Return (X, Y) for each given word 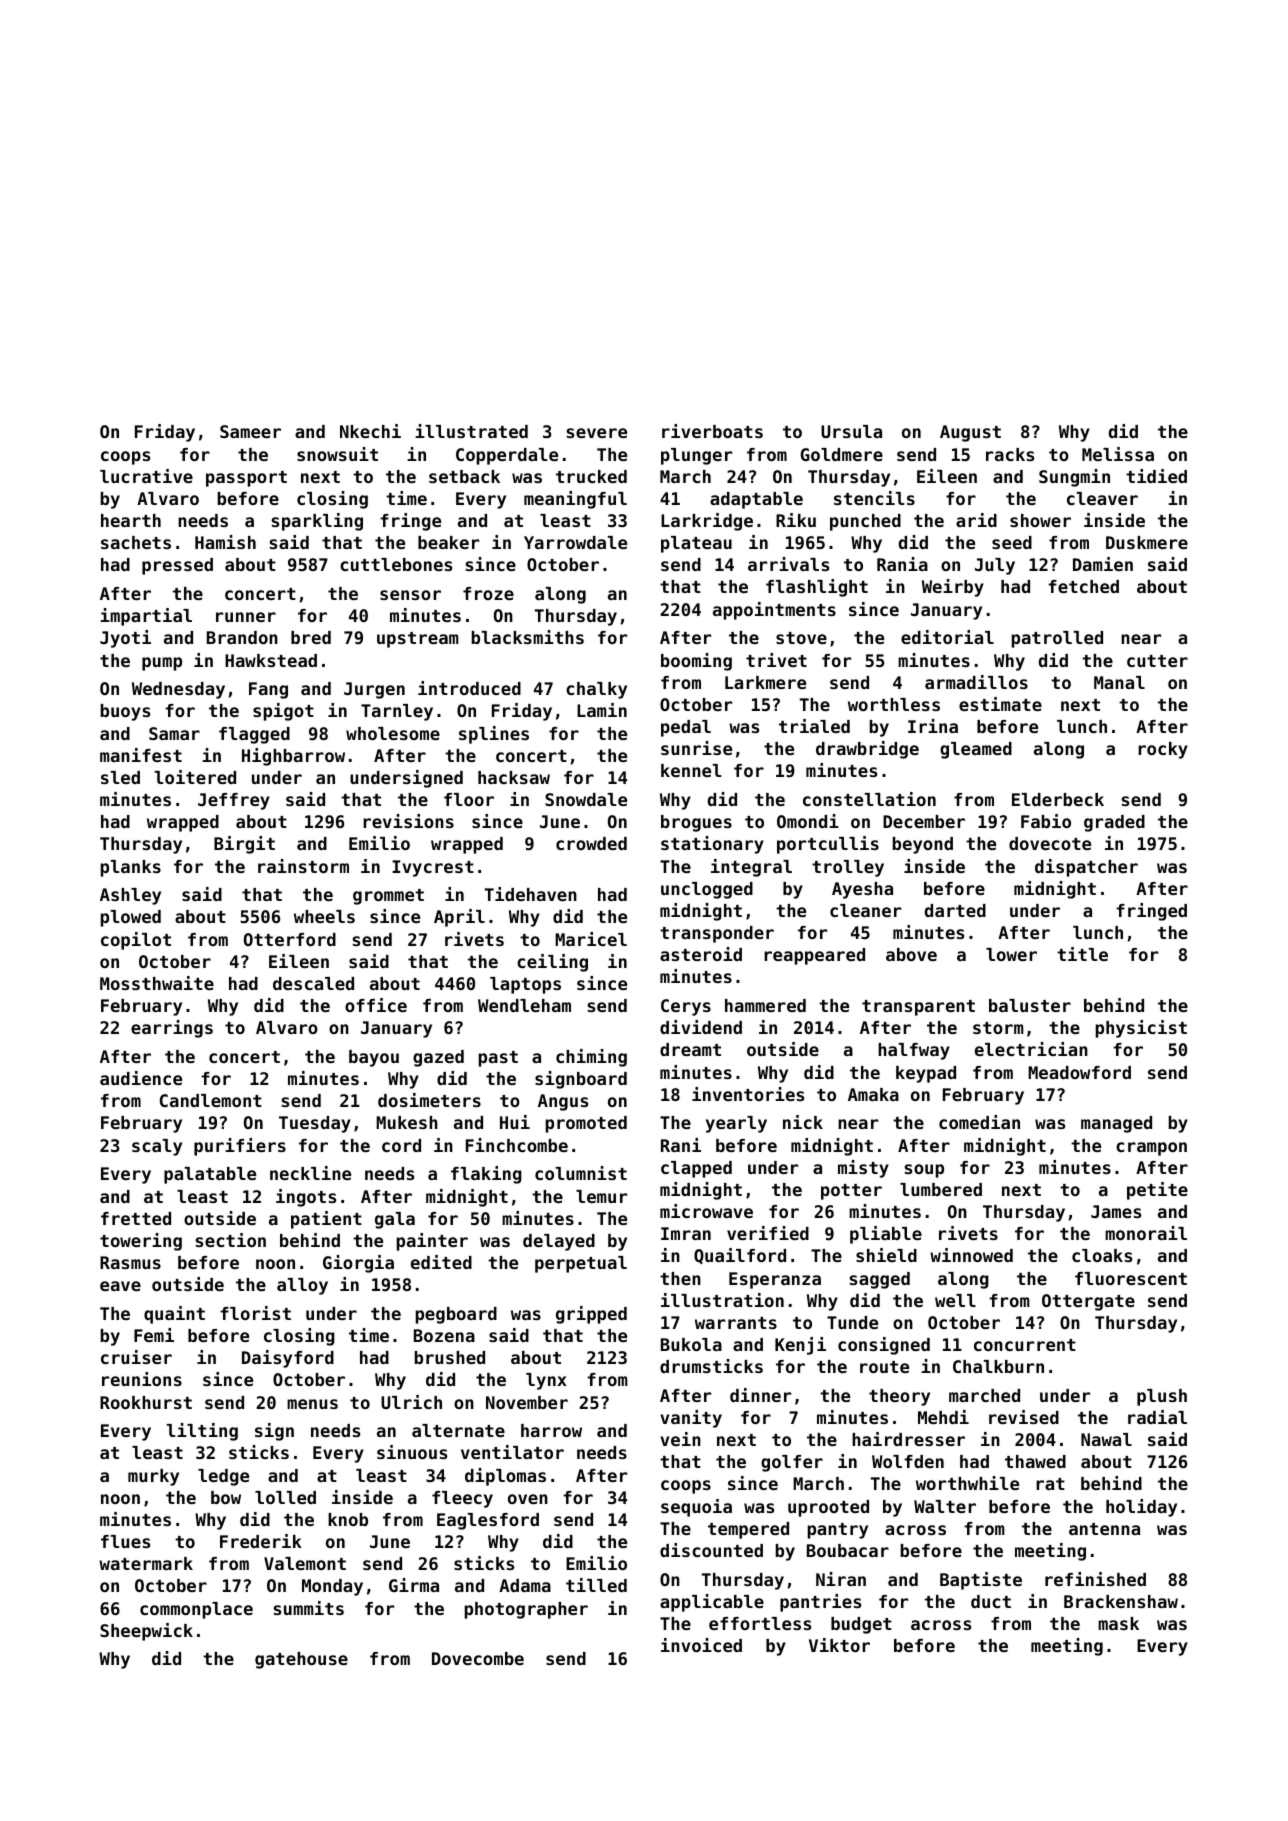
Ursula (851, 431)
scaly (157, 1147)
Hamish (225, 542)
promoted (586, 1124)
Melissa (1118, 454)
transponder (717, 934)
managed (1116, 1124)
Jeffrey (234, 801)
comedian (979, 1122)
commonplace (196, 1610)
